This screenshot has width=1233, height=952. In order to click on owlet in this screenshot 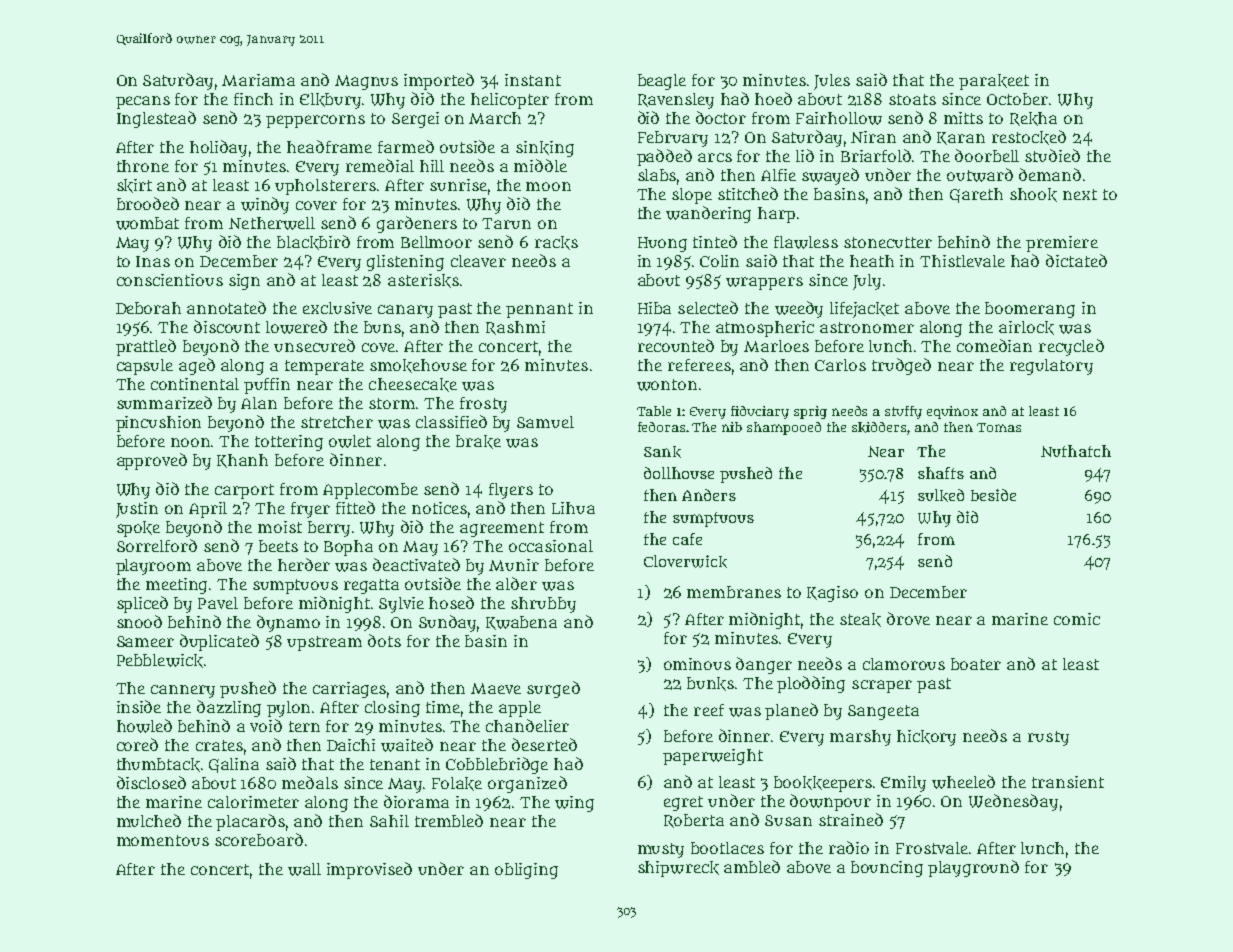, I will do `click(350, 441)`.
